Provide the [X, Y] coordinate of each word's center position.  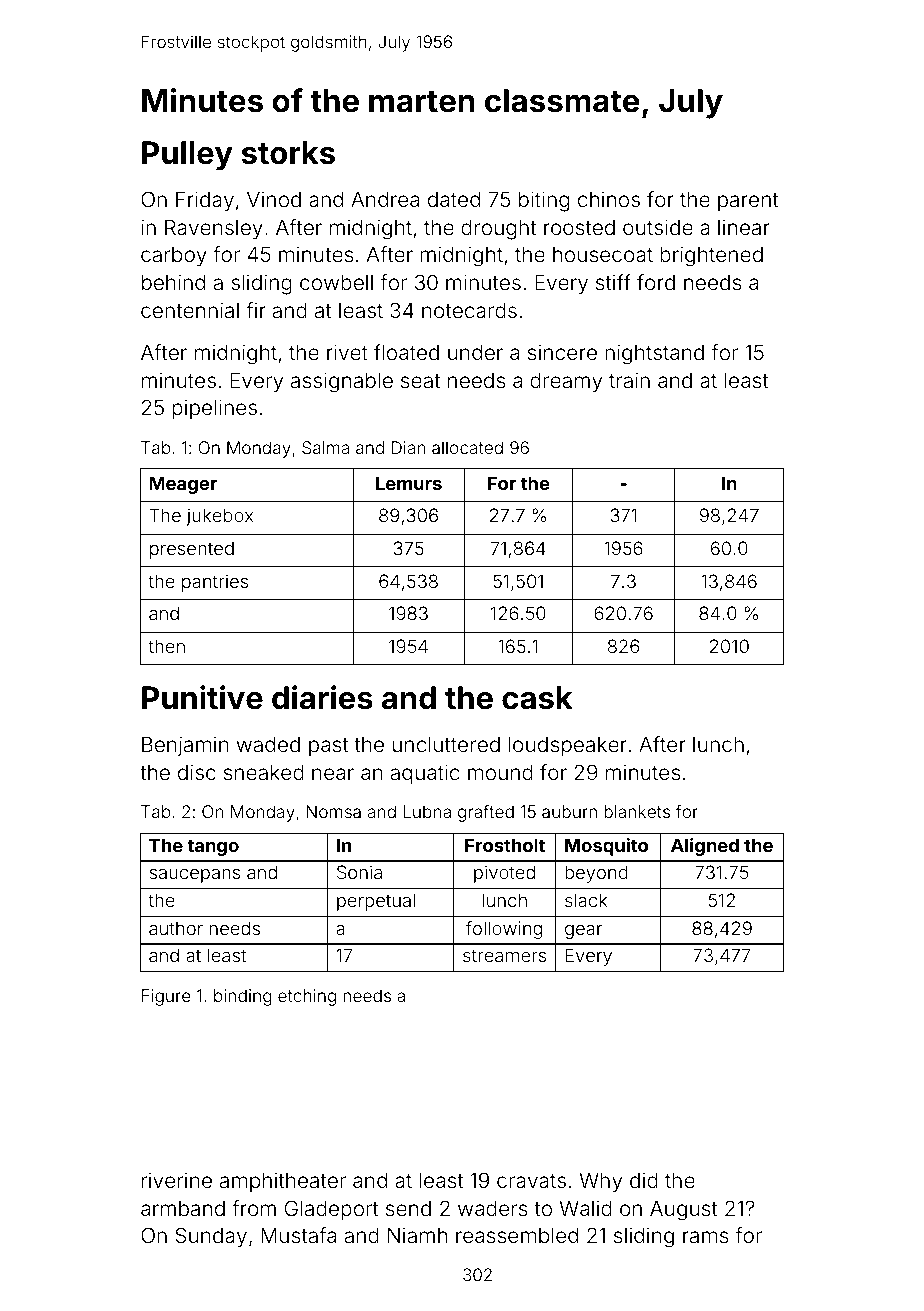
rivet [347, 352]
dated [454, 199]
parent [748, 202]
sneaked [264, 772]
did [644, 1180]
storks [288, 153]
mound [500, 772]
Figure [166, 997]
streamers [504, 955]
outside [658, 227]
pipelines [214, 409]
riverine [177, 1180]
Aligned [705, 847]
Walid [586, 1208]
